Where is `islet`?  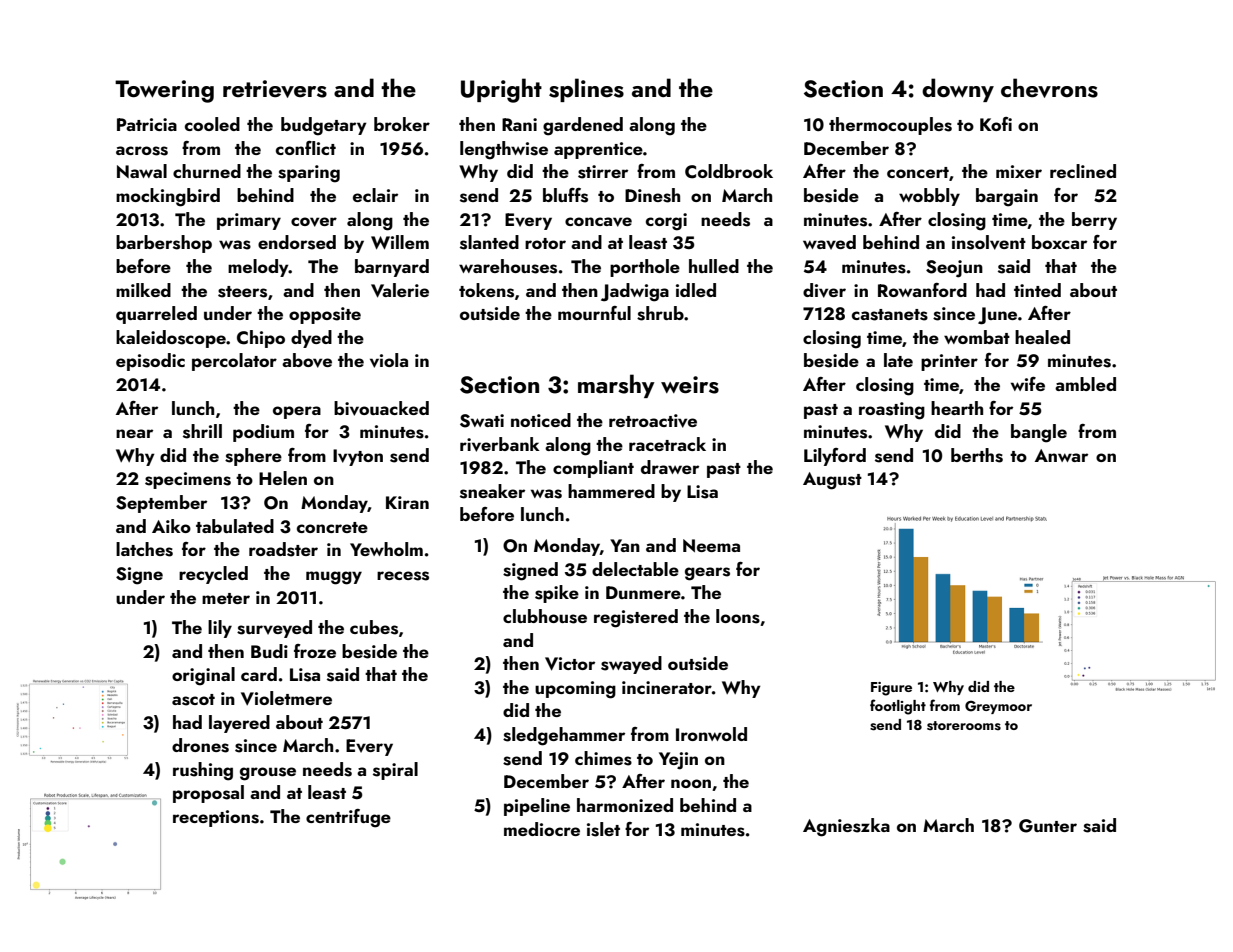
islet is located at coordinates (603, 829).
